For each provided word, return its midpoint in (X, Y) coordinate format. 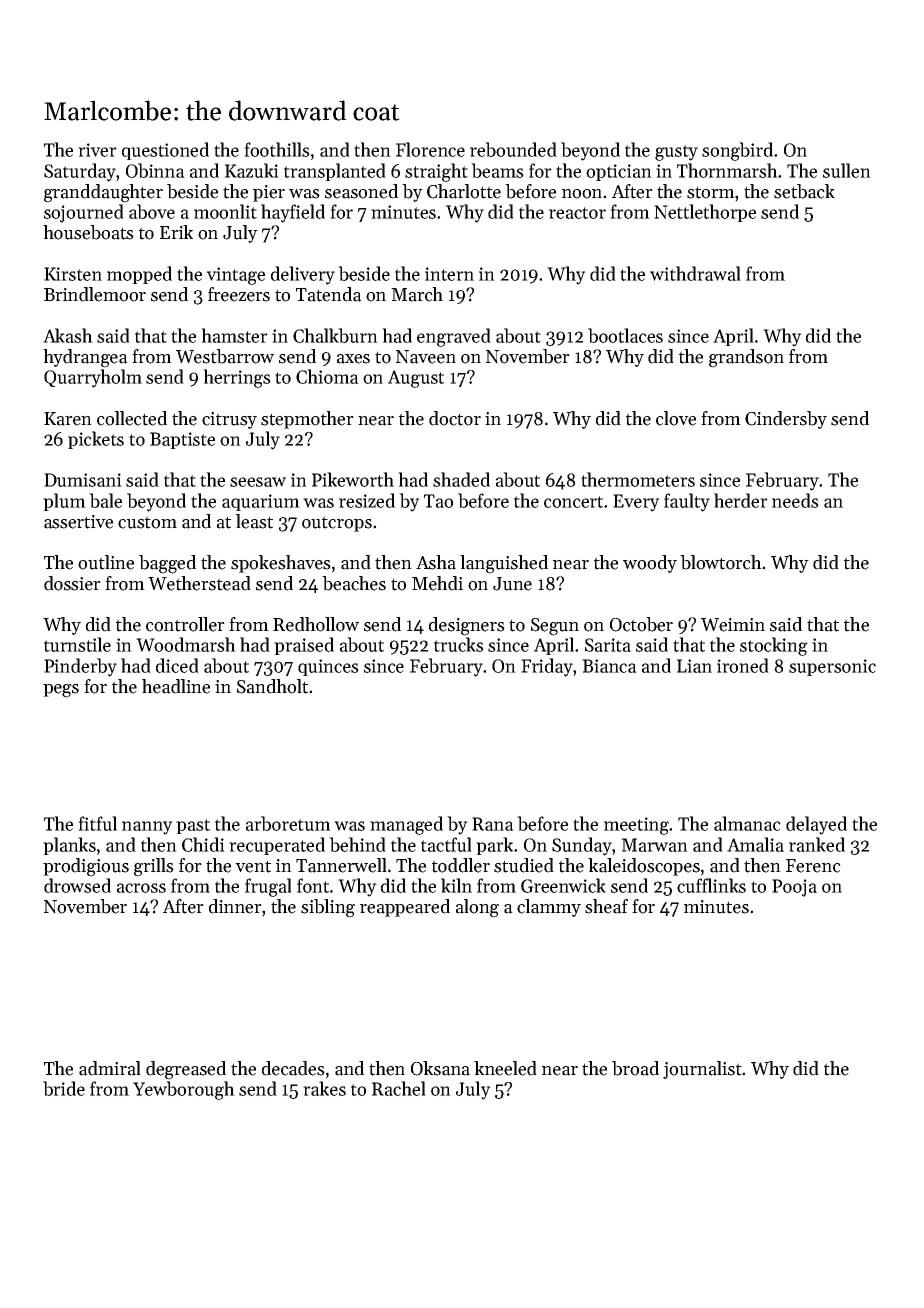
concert (573, 502)
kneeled (505, 1068)
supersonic (832, 667)
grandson (746, 358)
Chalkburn (335, 335)
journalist (703, 1070)
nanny (147, 828)
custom (147, 522)
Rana (493, 824)
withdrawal (695, 273)
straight (436, 172)
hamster (234, 335)
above (152, 211)
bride (64, 1088)
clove (676, 418)
